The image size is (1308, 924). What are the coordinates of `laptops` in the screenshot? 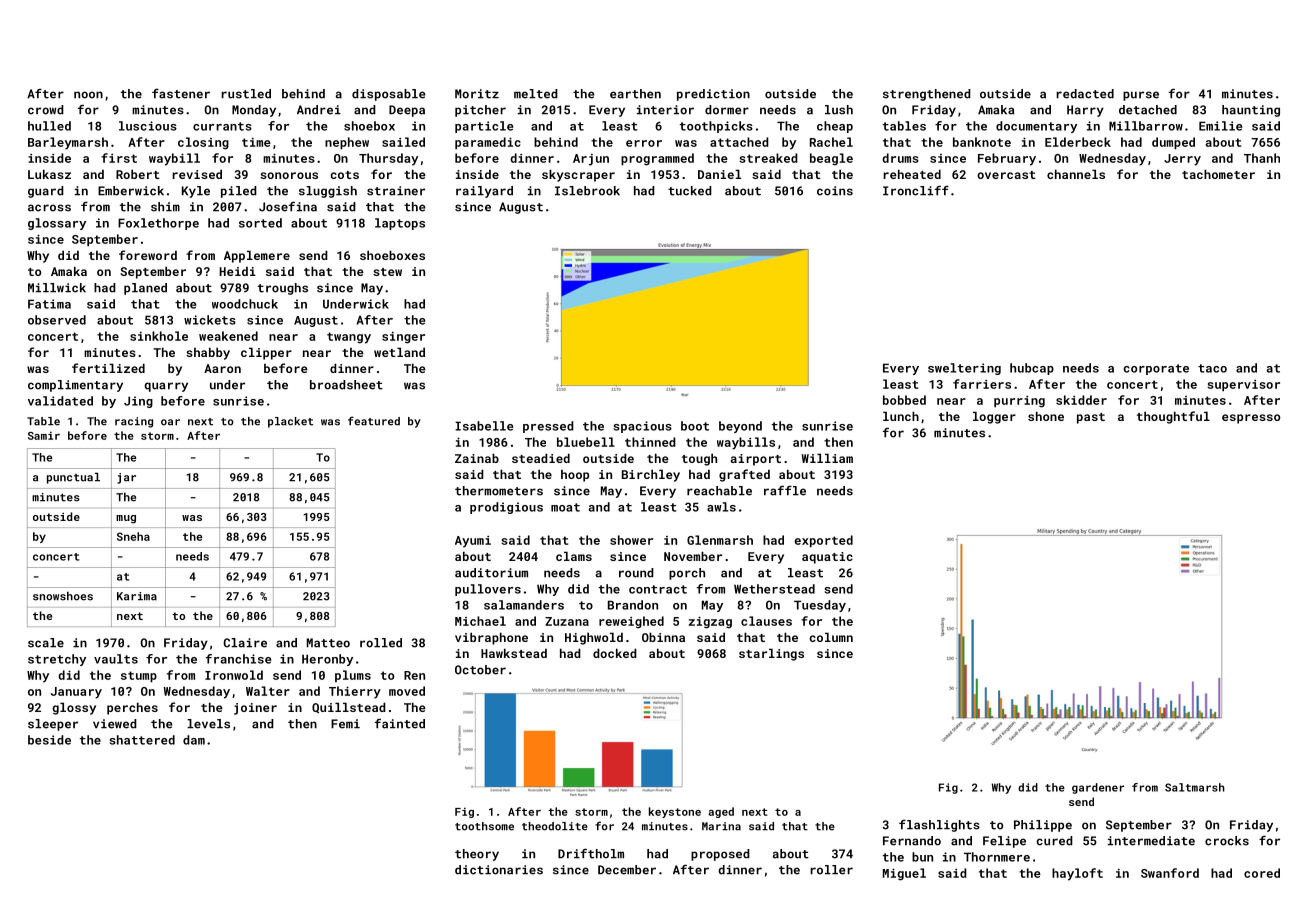 It's located at (400, 224).
